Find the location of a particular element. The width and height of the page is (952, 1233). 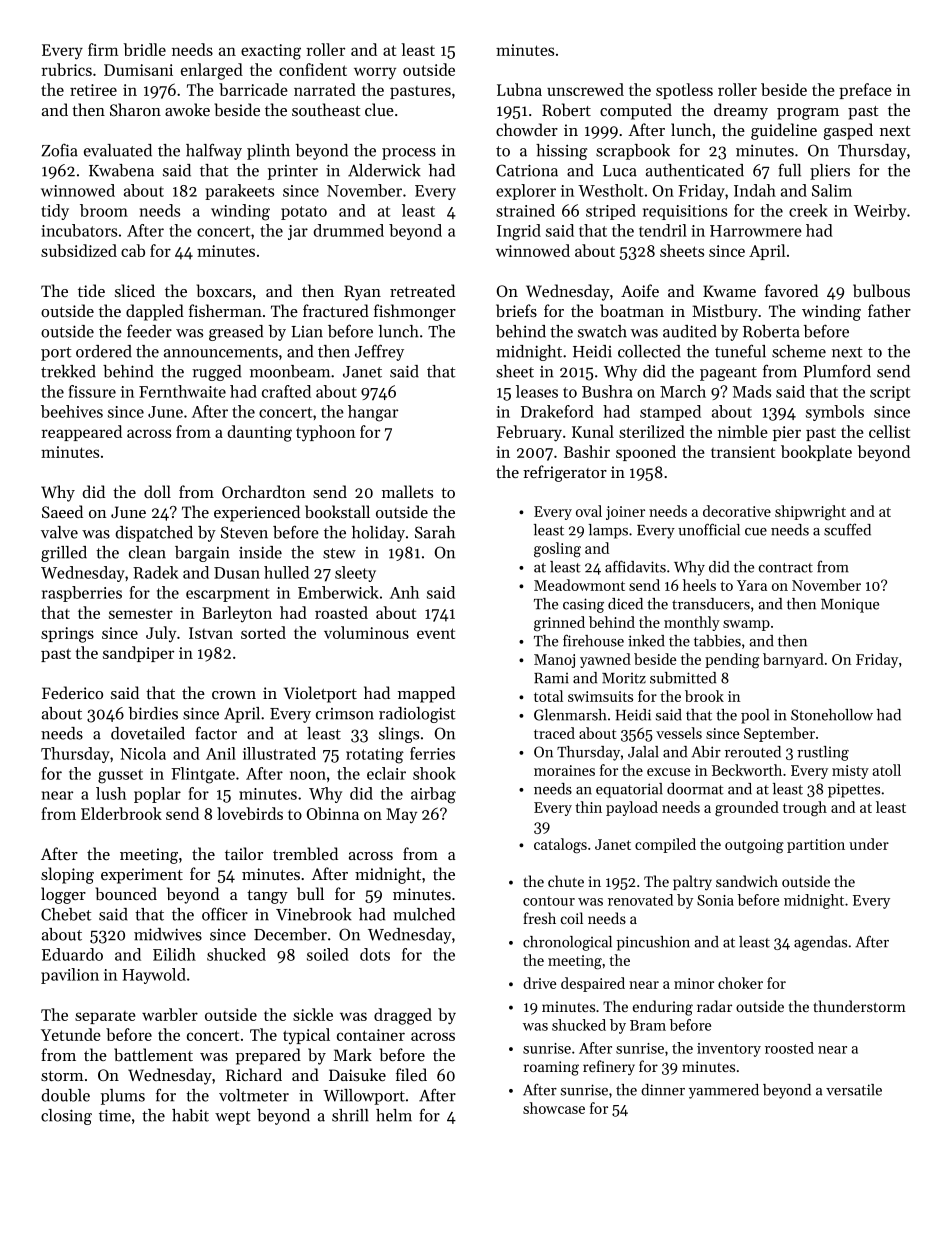

birdies is located at coordinates (153, 713).
